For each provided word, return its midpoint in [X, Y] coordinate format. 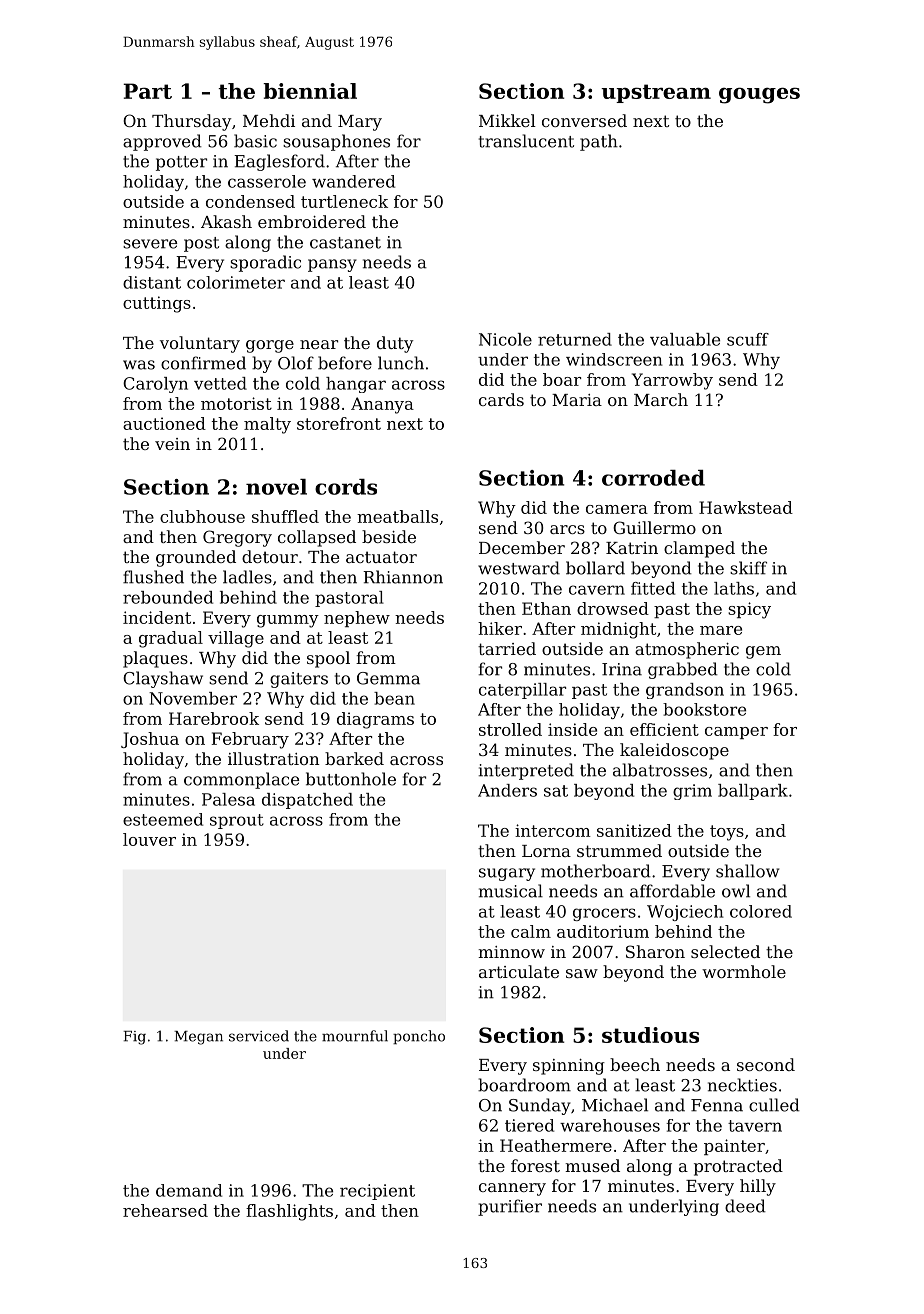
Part [147, 91]
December [522, 547]
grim [692, 792]
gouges [759, 95]
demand [189, 1190]
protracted [738, 1167]
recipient [377, 1192]
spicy [749, 610]
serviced [259, 1036]
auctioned [164, 423]
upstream [656, 93]
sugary [507, 874]
